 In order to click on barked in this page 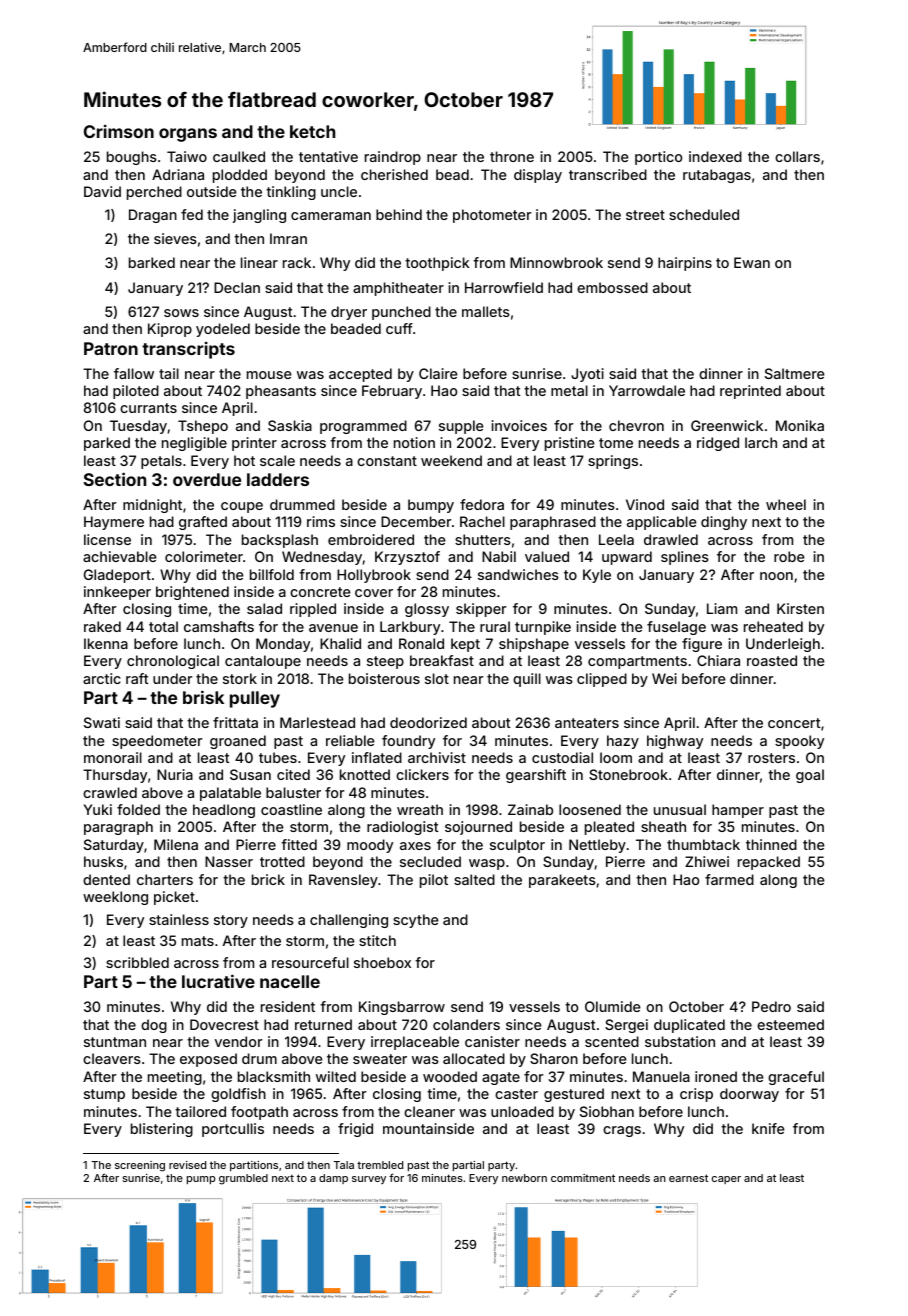, I will do `click(152, 262)`.
